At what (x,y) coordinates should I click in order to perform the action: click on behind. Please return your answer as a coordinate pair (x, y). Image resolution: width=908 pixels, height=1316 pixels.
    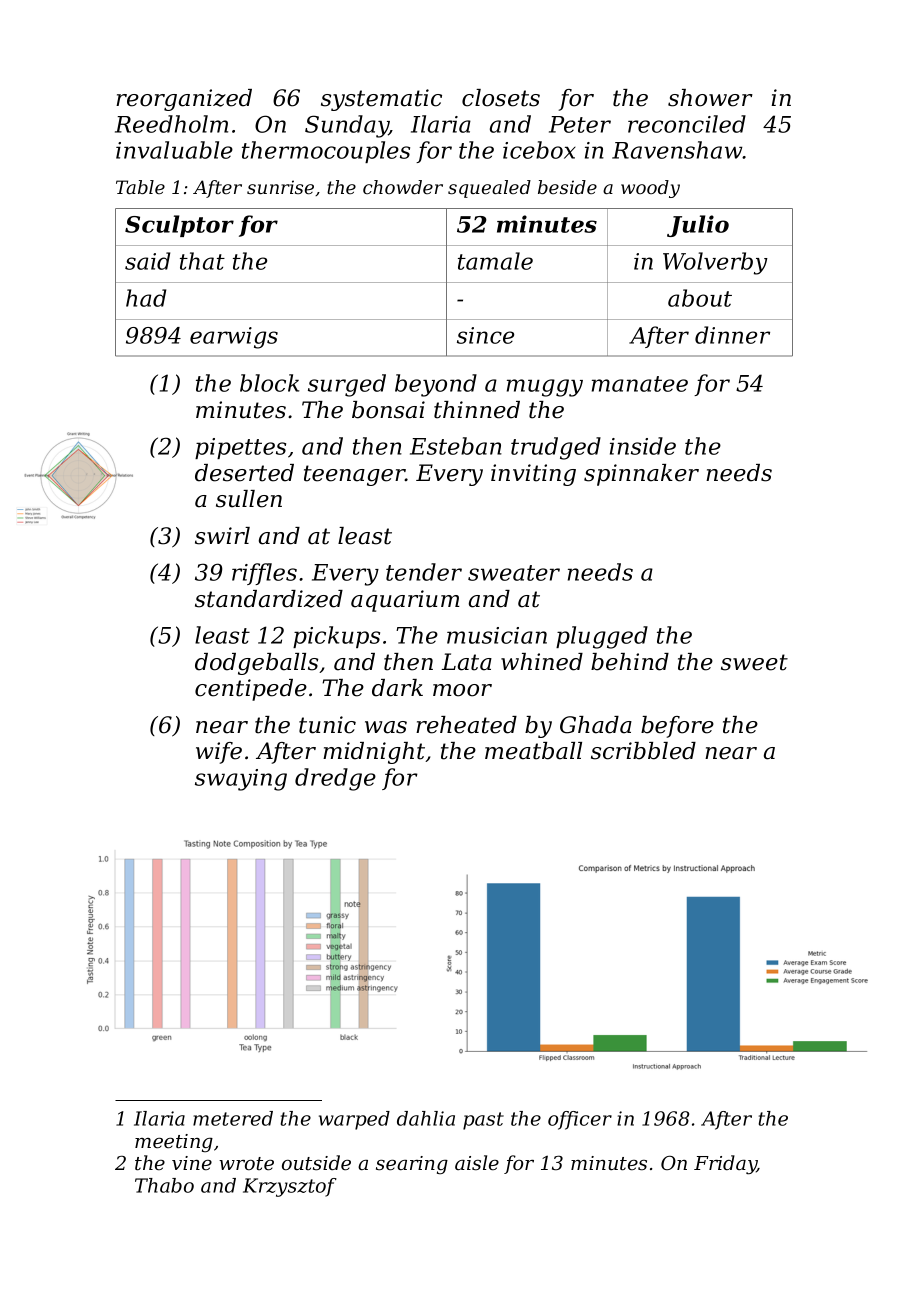
    Looking at the image, I should click on (630, 662).
